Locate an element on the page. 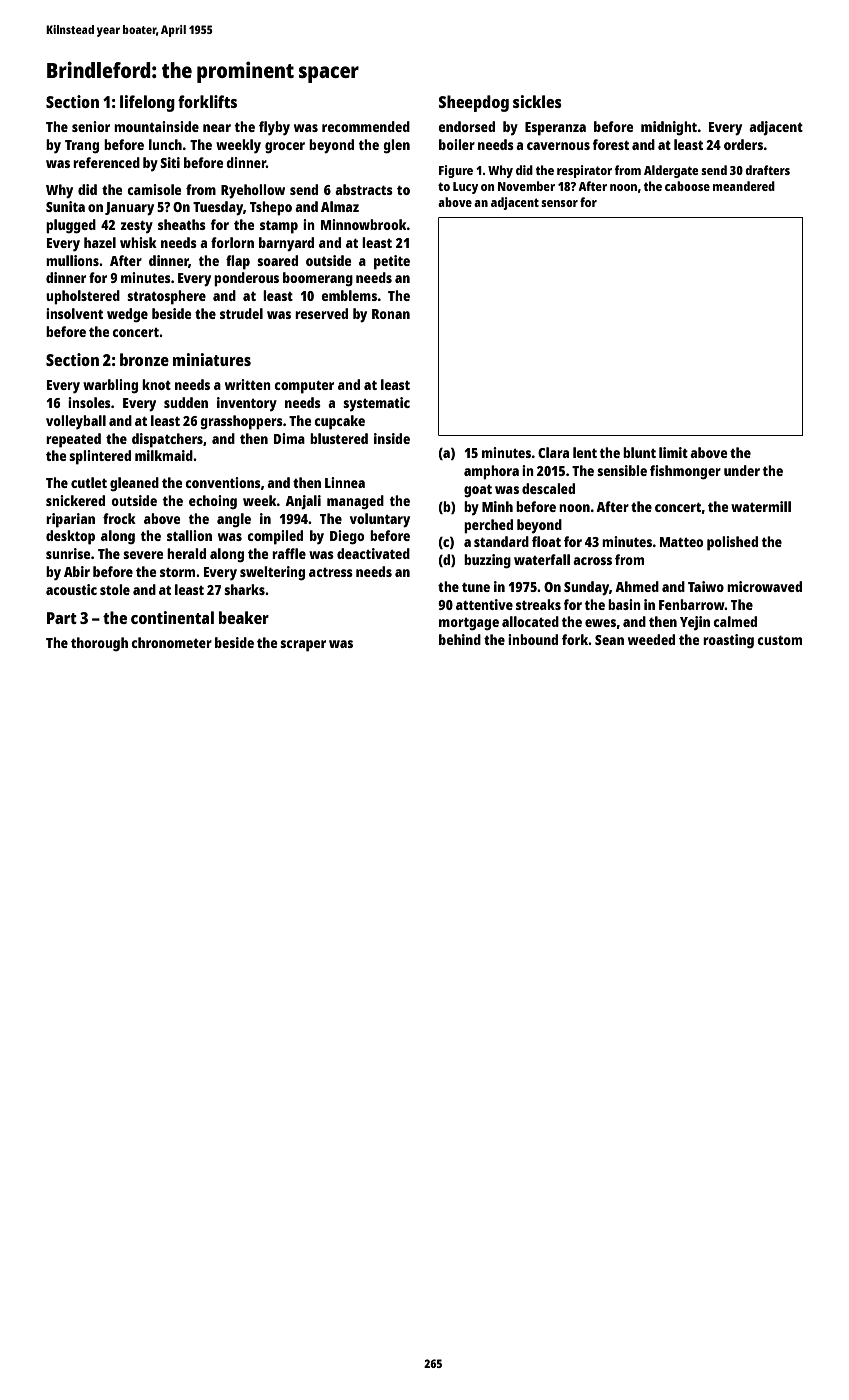 This image has height=1400, width=849. chronometer is located at coordinates (171, 642).
